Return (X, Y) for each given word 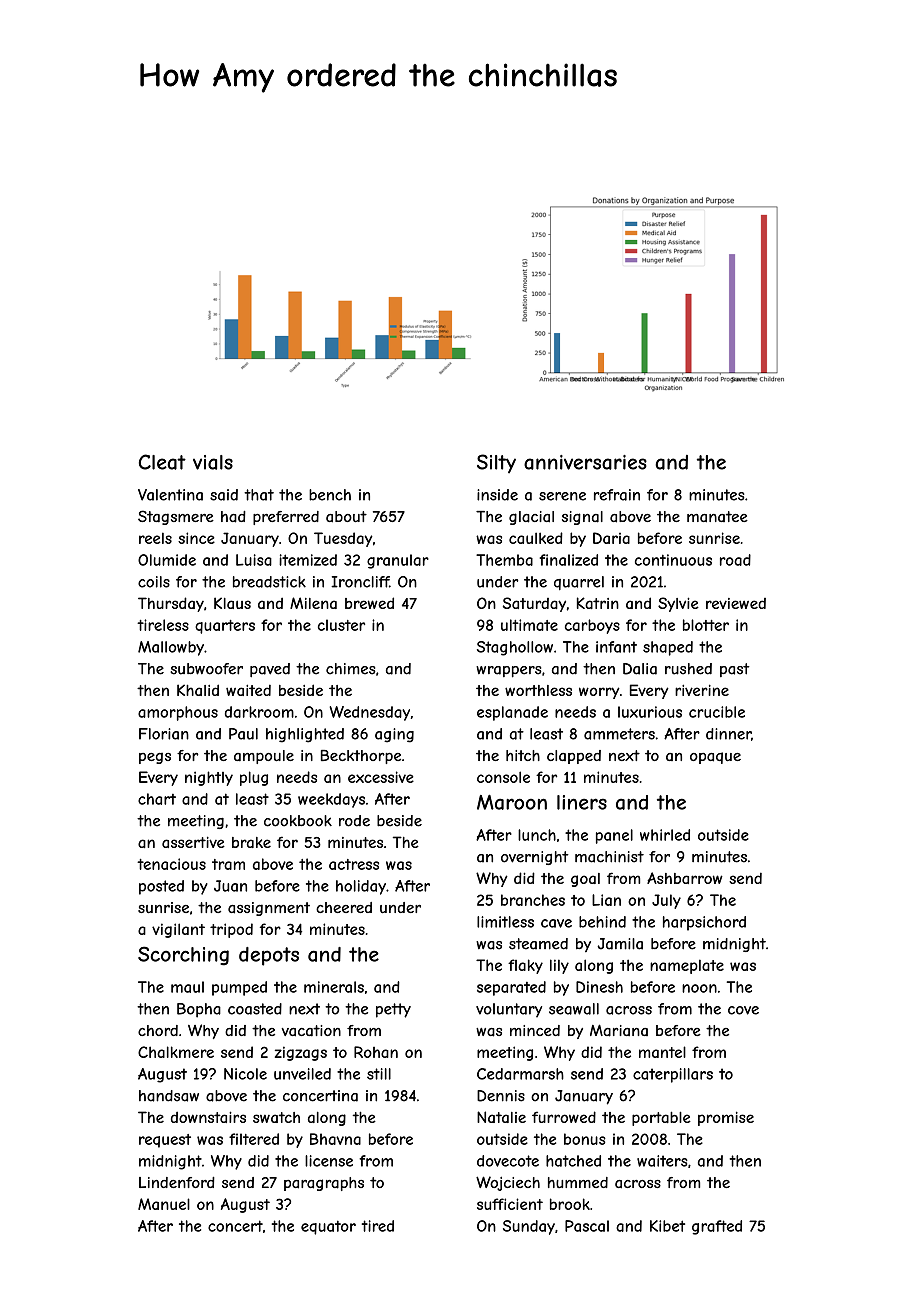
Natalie (501, 1117)
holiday (361, 887)
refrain (617, 495)
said (224, 495)
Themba (504, 560)
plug (254, 778)
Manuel (164, 1204)
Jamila (620, 944)
